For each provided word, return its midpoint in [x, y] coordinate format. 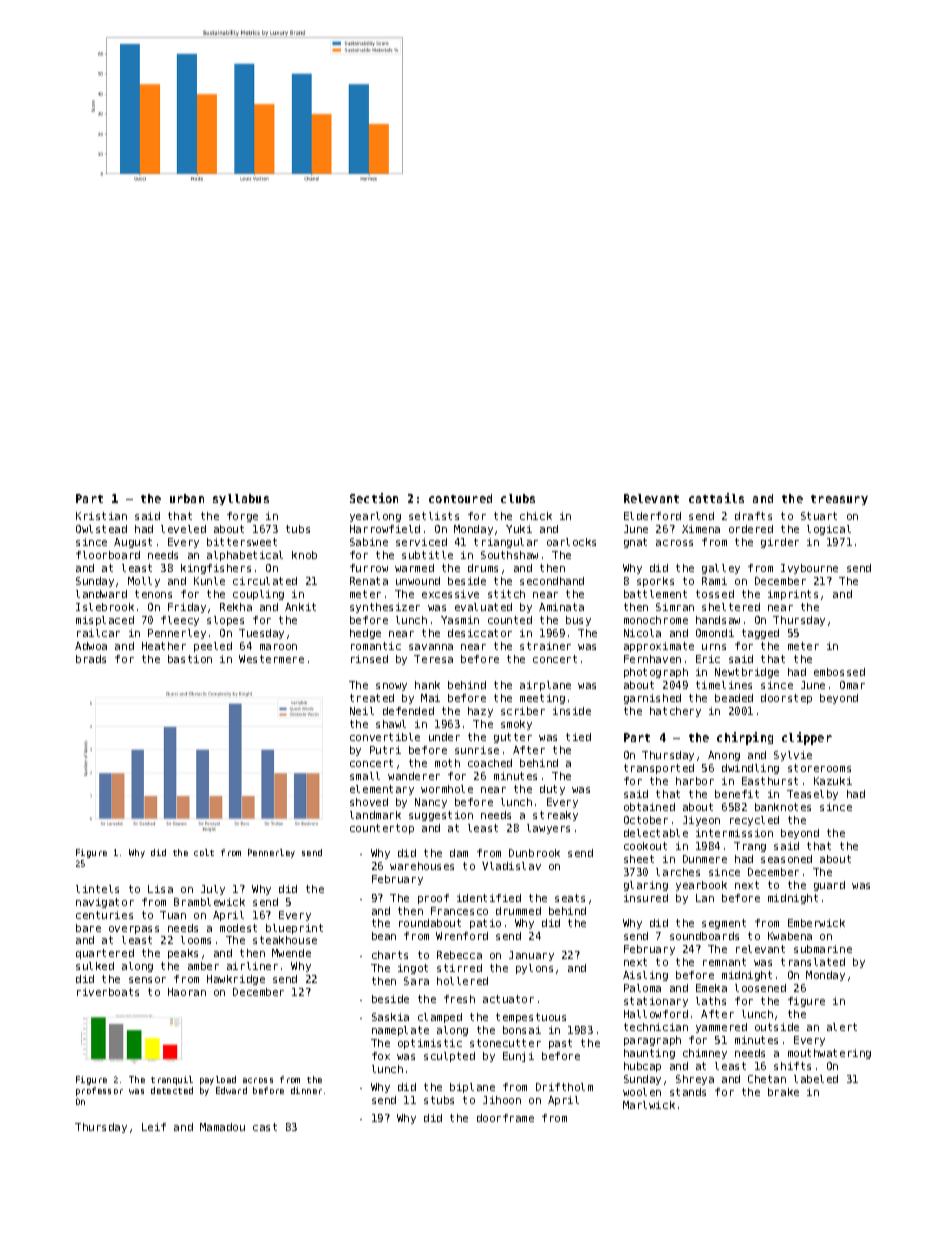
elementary [382, 790]
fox [381, 1056]
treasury [839, 500]
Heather [164, 646]
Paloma [642, 988]
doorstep [786, 699]
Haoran [187, 992]
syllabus [241, 499]
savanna [431, 647]
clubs [518, 498]
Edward [231, 1090]
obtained [649, 807]
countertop [382, 829]
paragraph [652, 1041]
